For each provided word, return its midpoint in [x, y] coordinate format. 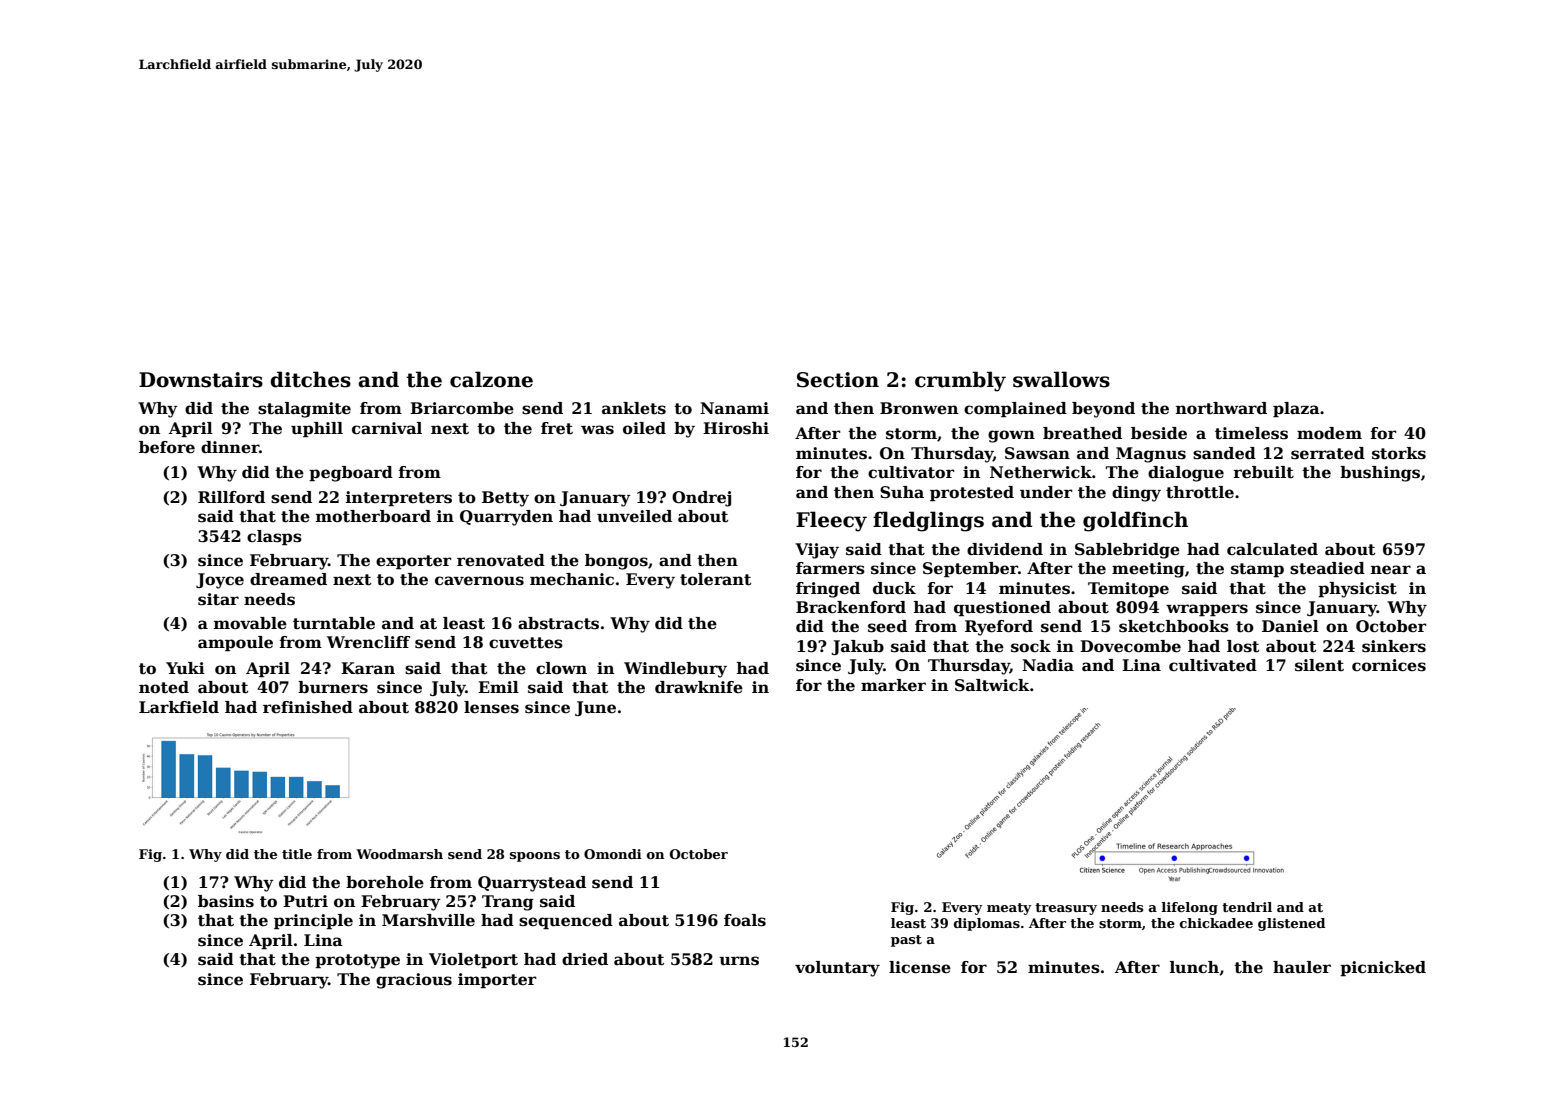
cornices [1389, 665]
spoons [535, 857]
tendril [1247, 907]
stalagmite [304, 410]
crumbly [960, 381]
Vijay [817, 551]
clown [561, 668]
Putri [305, 901]
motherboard [373, 516]
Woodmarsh [399, 854]
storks [1399, 453]
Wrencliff [368, 642]
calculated [1272, 549]
